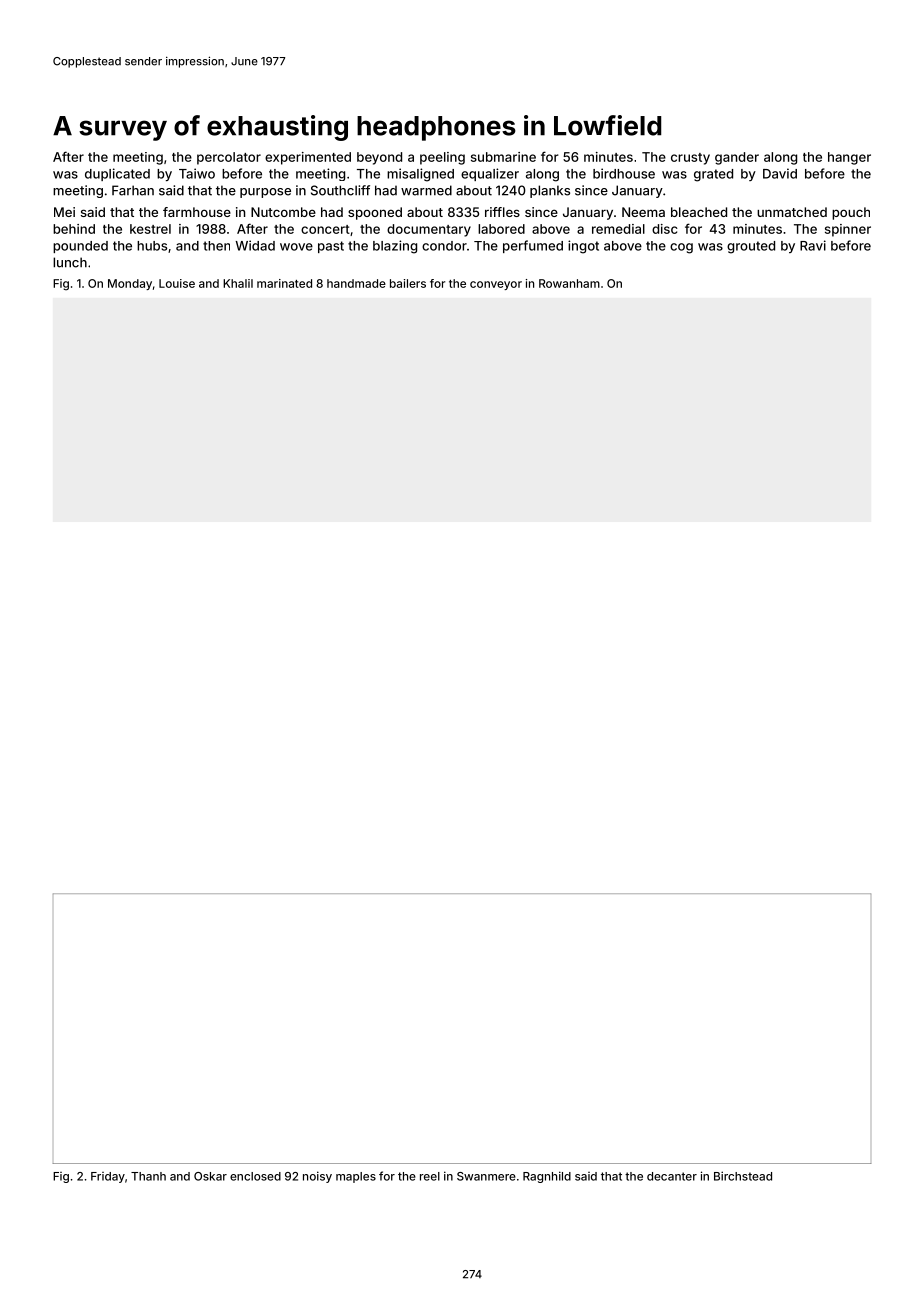  What do you see at coordinates (569, 283) in the page?
I see `Rowanham` at bounding box center [569, 283].
